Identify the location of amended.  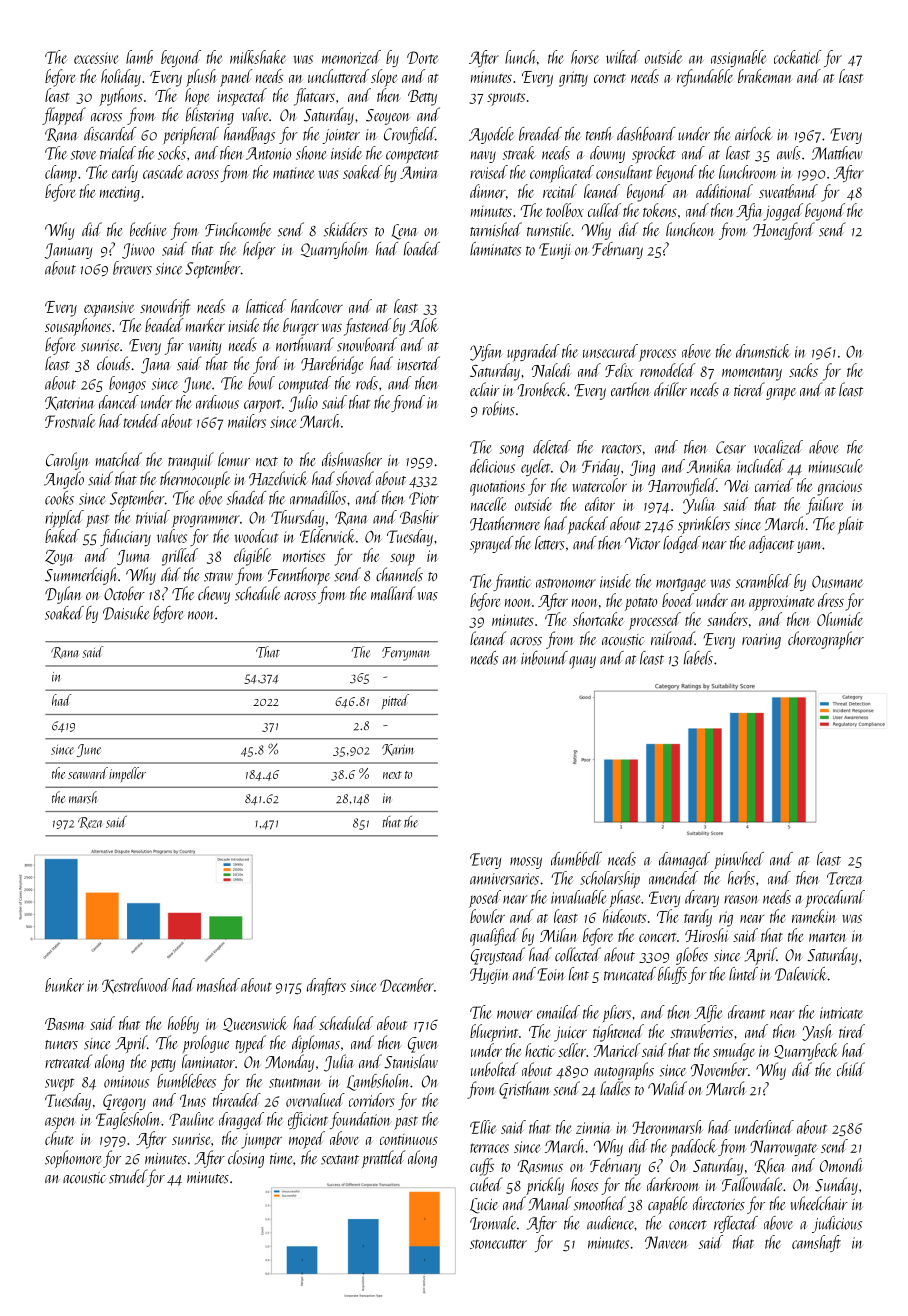
(673, 878).
